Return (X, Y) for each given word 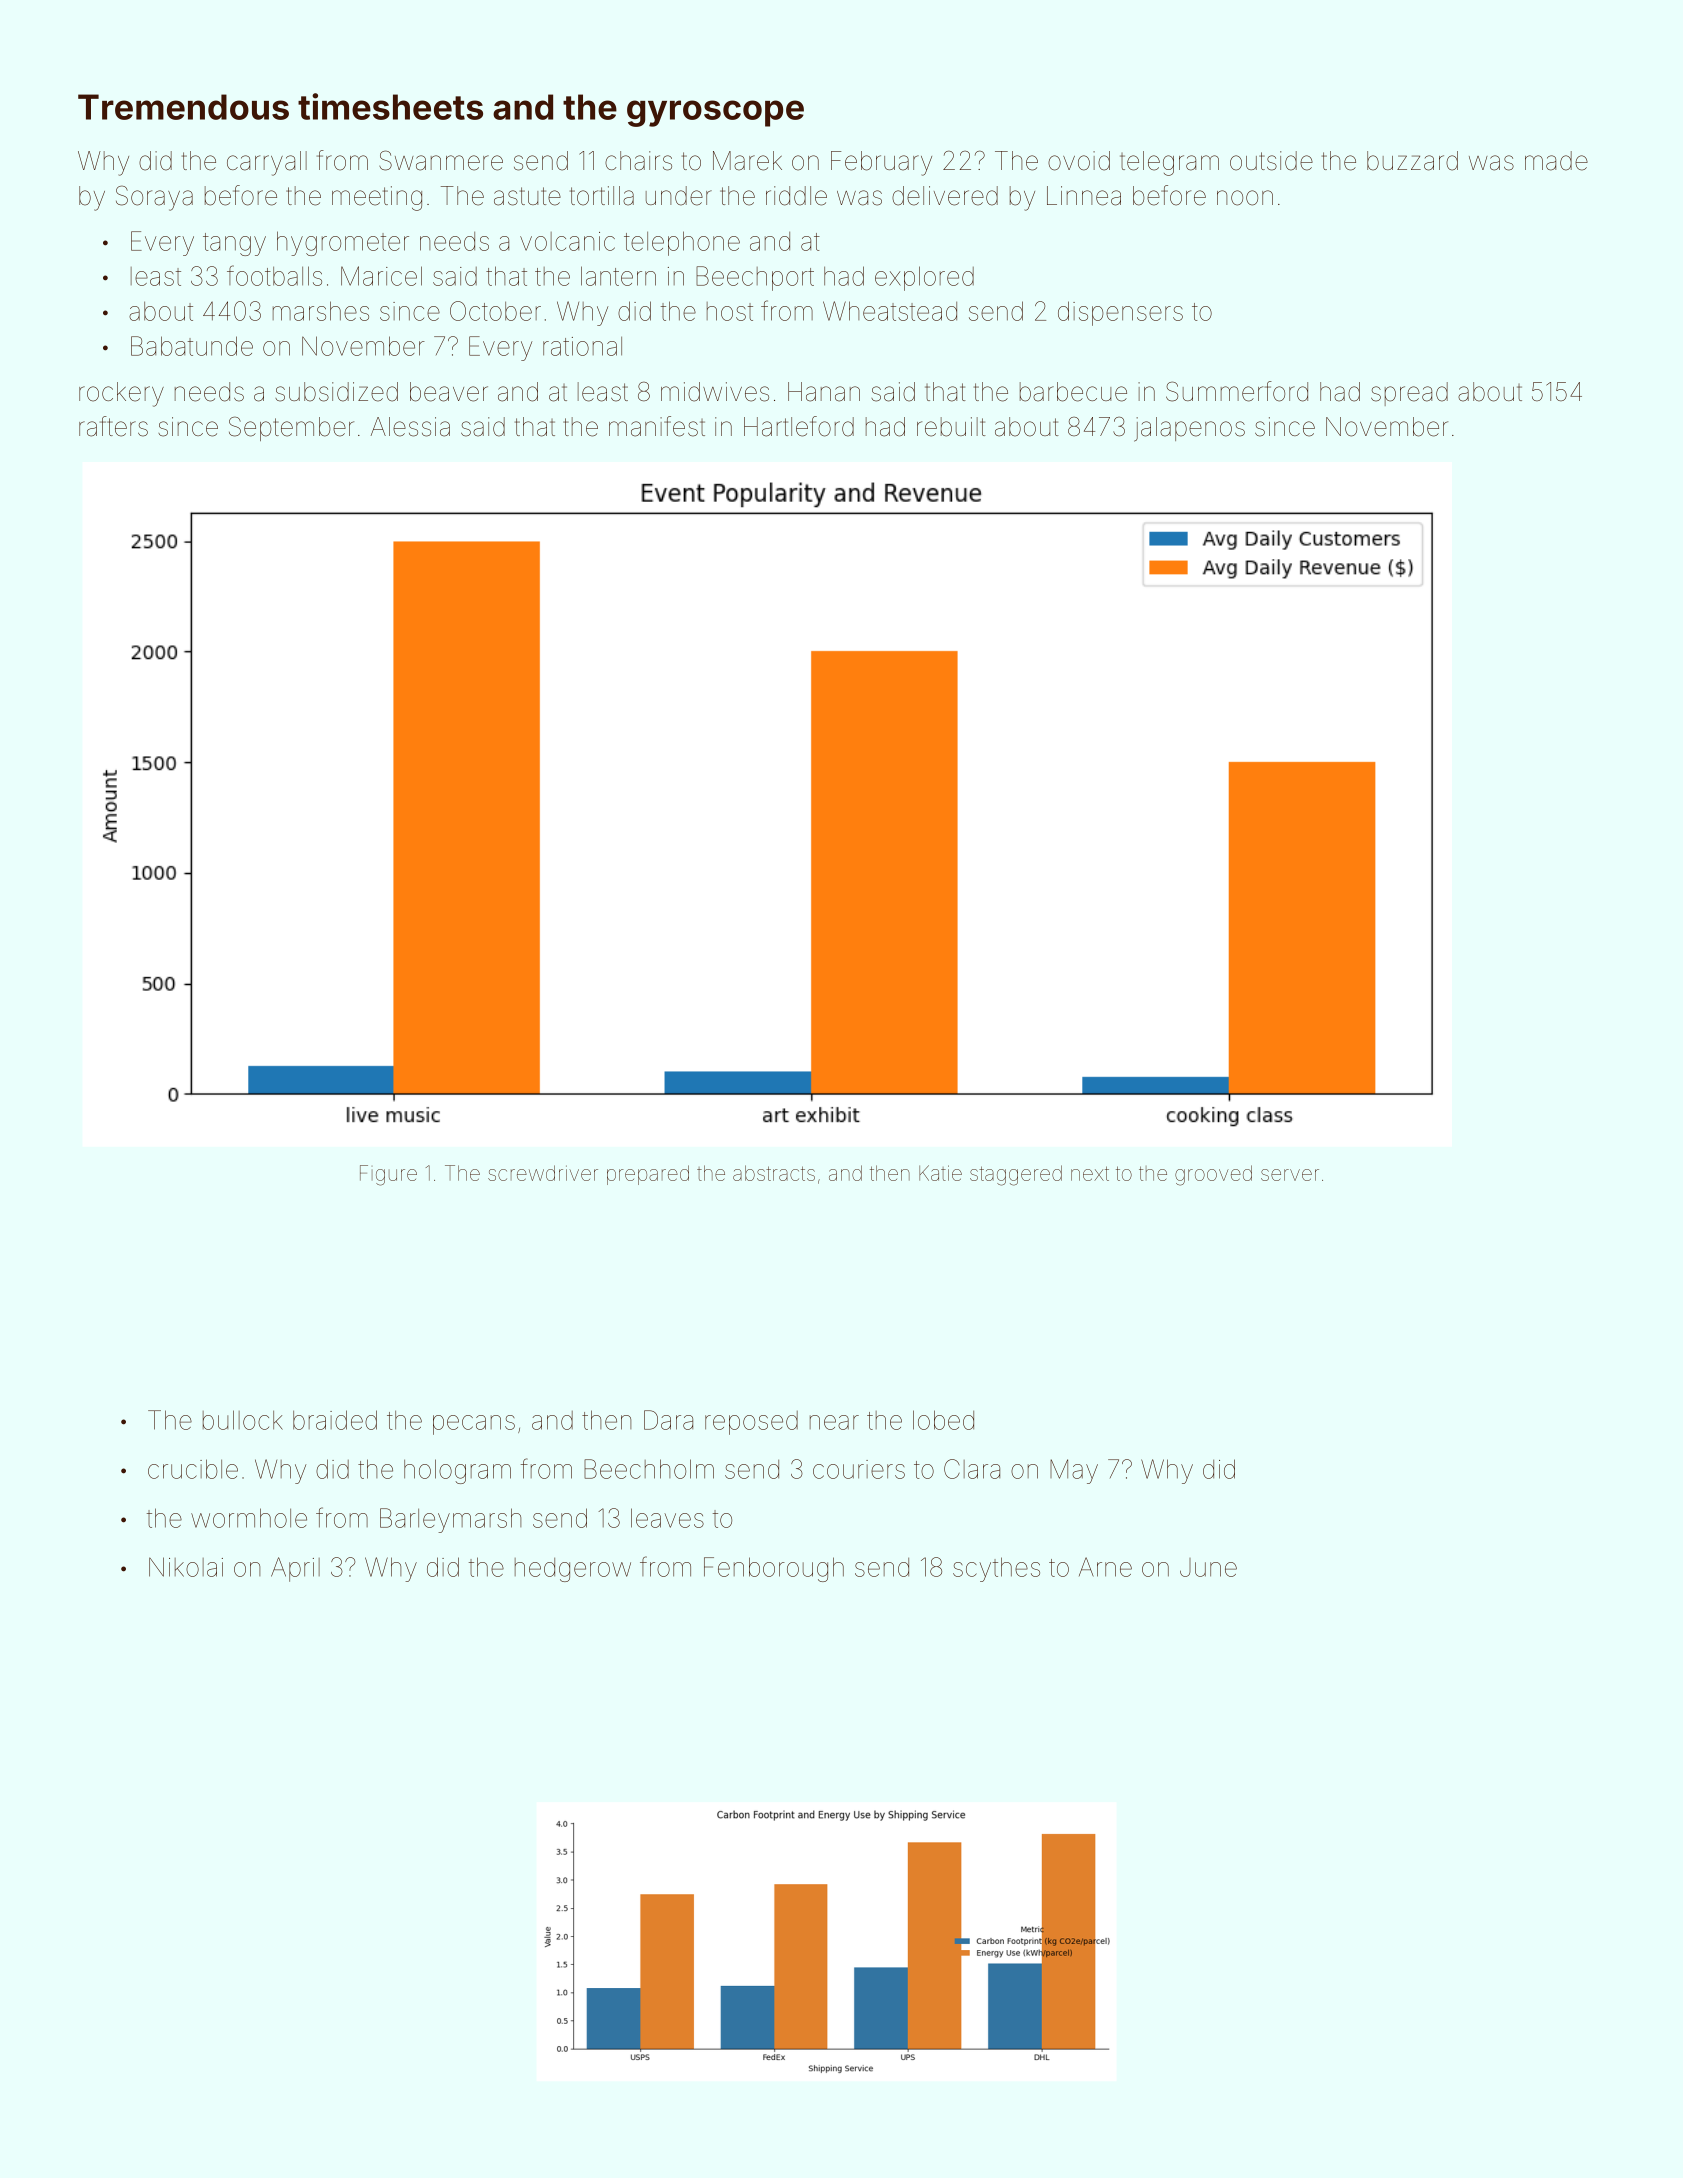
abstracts (774, 1173)
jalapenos (1189, 429)
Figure (388, 1175)
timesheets (390, 106)
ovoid (1079, 161)
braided (335, 1420)
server (1290, 1175)
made (1556, 161)
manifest (657, 426)
